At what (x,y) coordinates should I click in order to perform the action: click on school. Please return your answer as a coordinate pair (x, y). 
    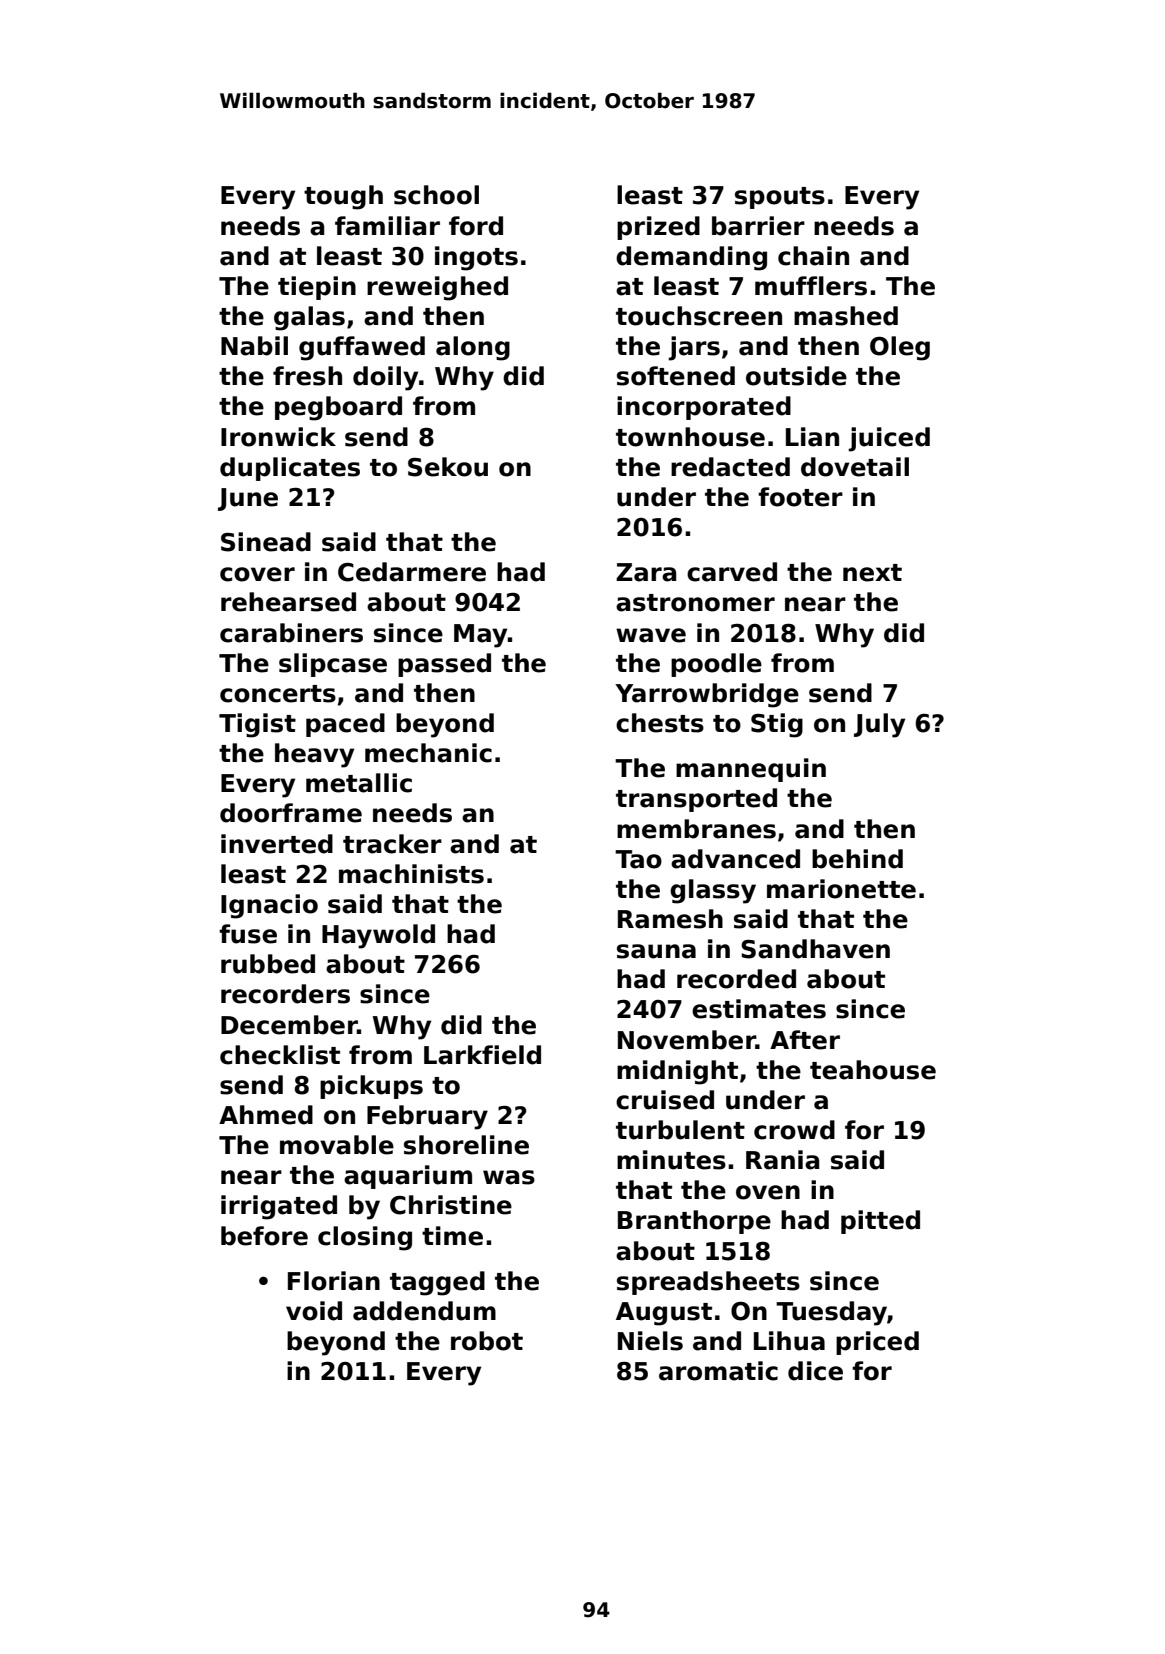
    Looking at the image, I should click on (436, 195).
